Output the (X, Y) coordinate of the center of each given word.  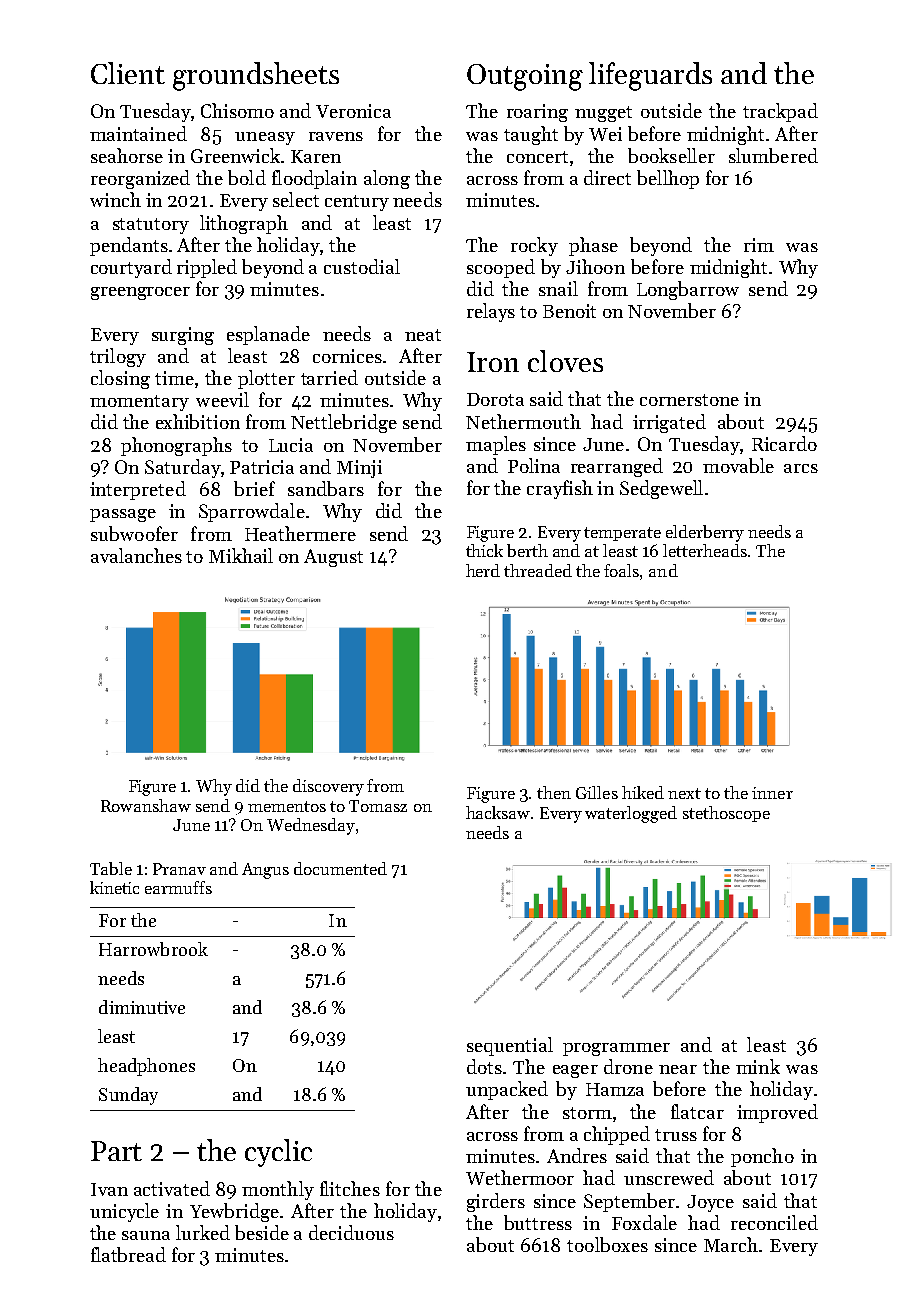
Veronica (353, 111)
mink (758, 1066)
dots (484, 1066)
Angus (265, 871)
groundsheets (256, 76)
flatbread (128, 1254)
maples (496, 445)
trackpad (780, 112)
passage (123, 515)
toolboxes (607, 1244)
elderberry (705, 533)
